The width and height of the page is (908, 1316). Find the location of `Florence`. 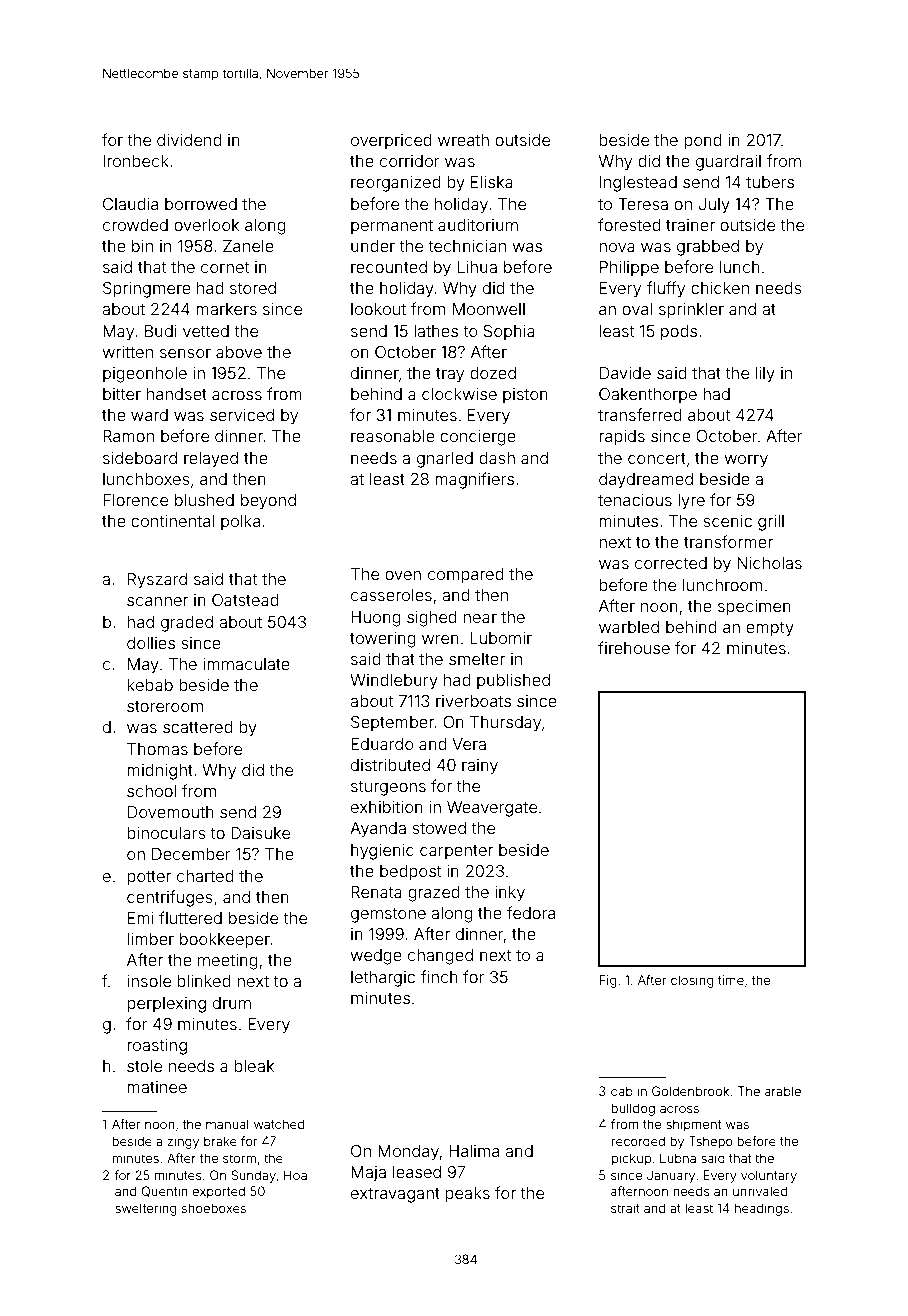

Florence is located at coordinates (135, 500).
